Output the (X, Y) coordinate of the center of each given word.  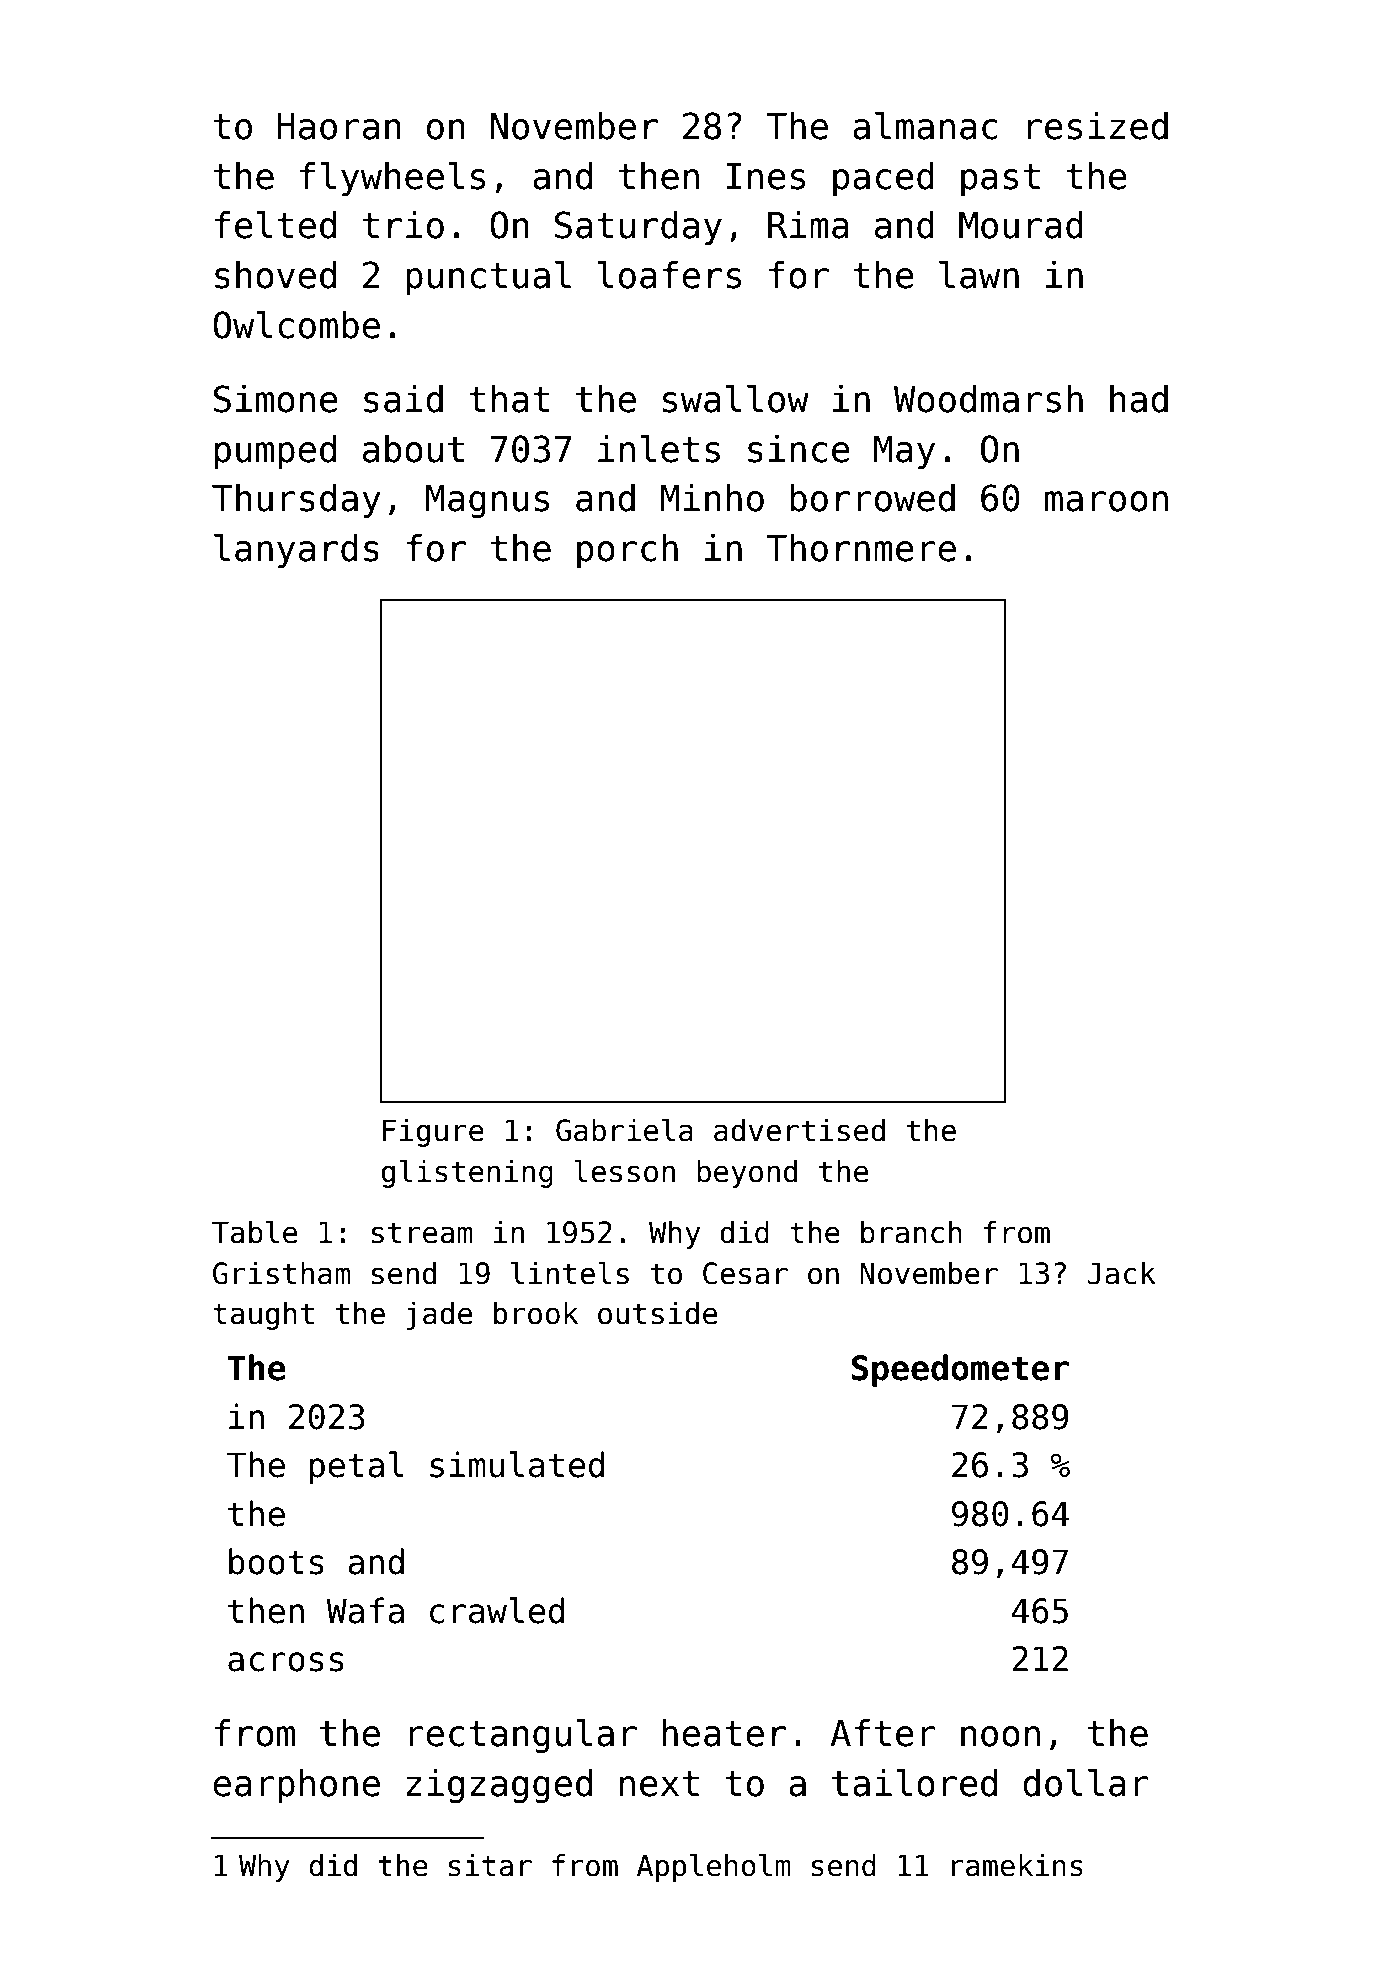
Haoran (339, 126)
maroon (1106, 501)
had (1139, 399)
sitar (490, 1865)
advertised (799, 1130)
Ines (765, 176)
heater (724, 1733)
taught (263, 1315)
